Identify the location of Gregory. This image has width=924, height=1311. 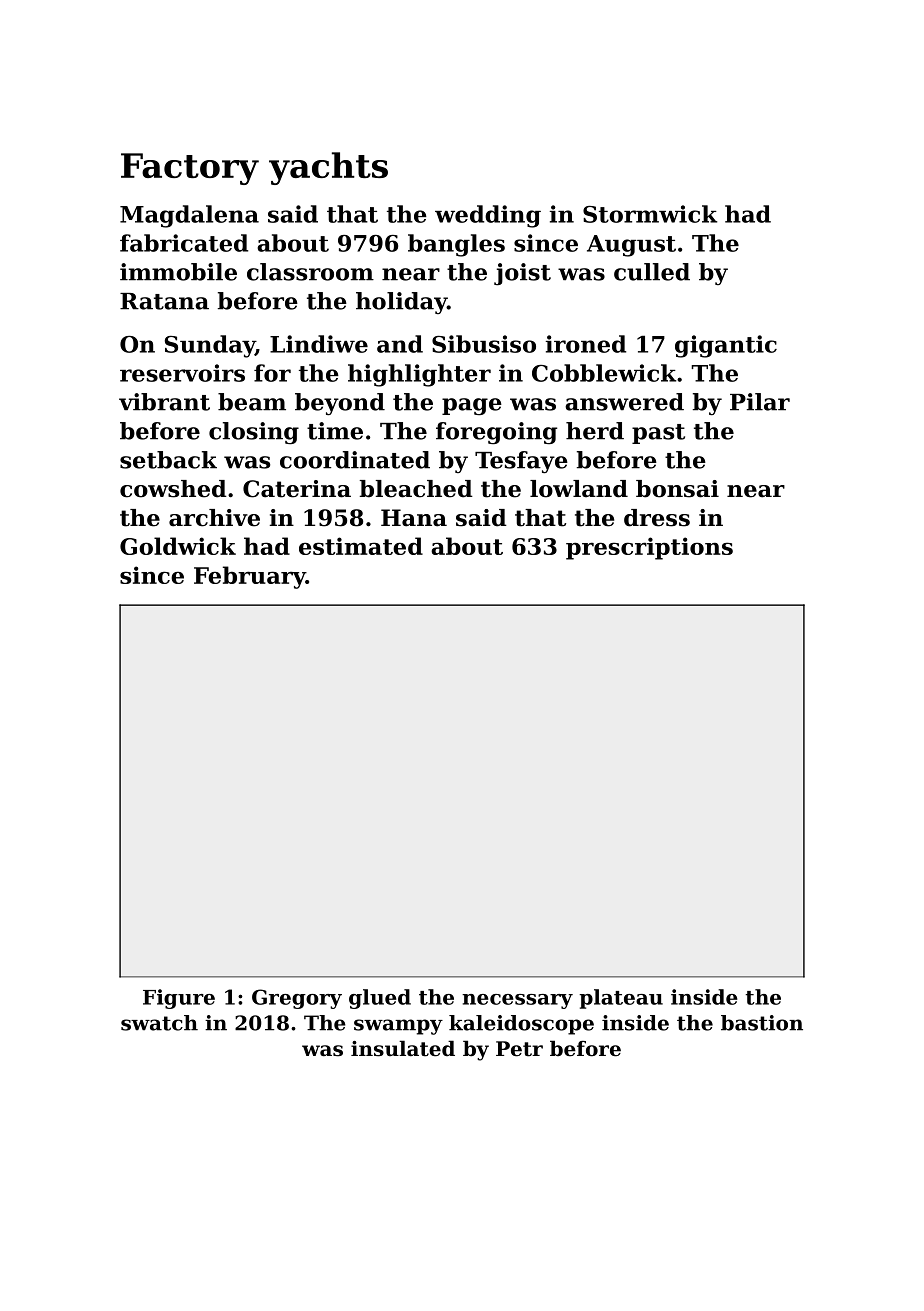
(297, 999).
